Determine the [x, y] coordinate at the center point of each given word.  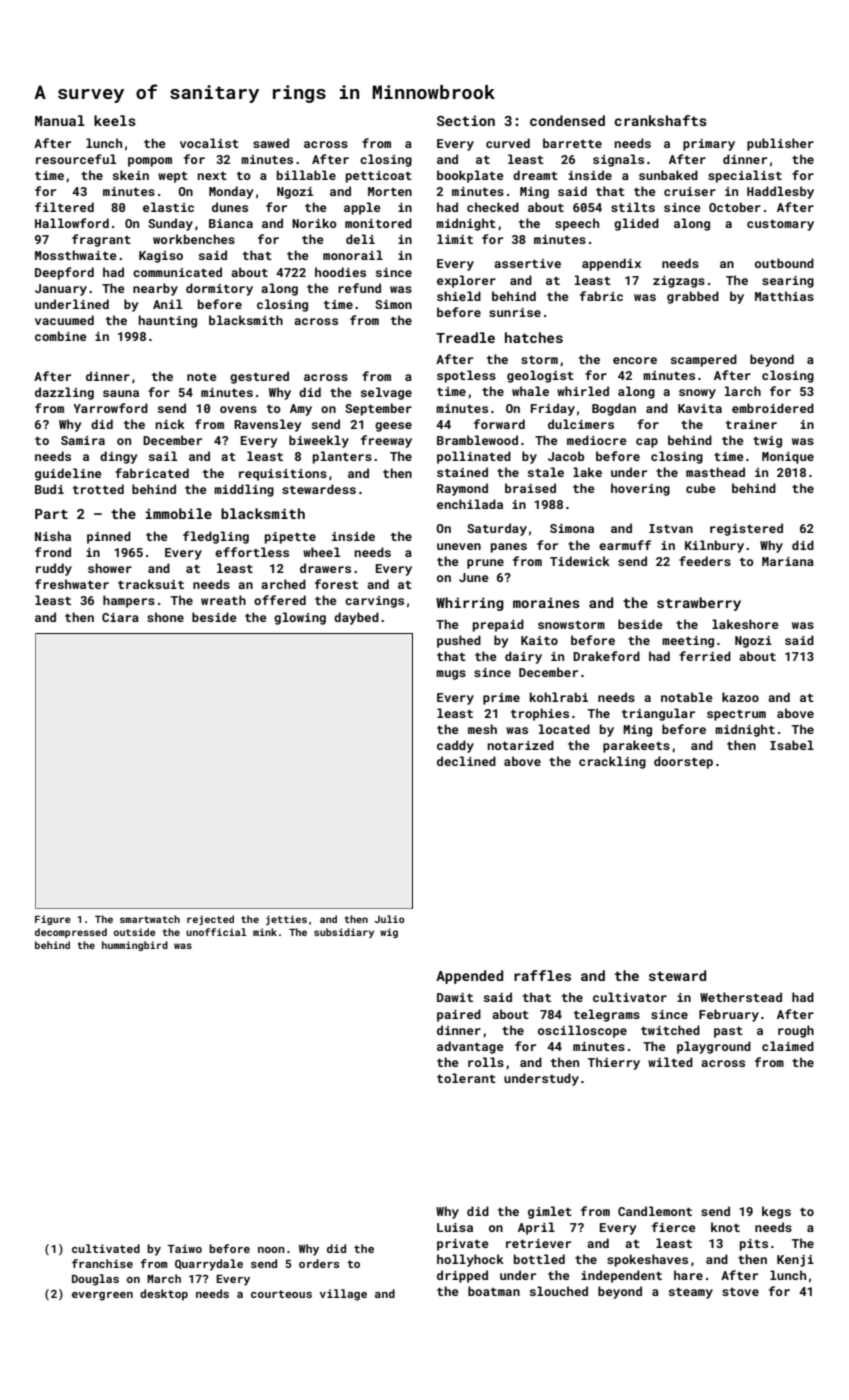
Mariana [788, 561]
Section [466, 120]
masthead [715, 472]
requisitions [283, 475]
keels [115, 120]
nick [170, 424]
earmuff [625, 545]
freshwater [72, 584]
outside [134, 932]
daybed [356, 618]
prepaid [498, 625]
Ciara [120, 617]
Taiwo [184, 1248]
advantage [470, 1047]
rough [796, 1031]
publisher [780, 144]
